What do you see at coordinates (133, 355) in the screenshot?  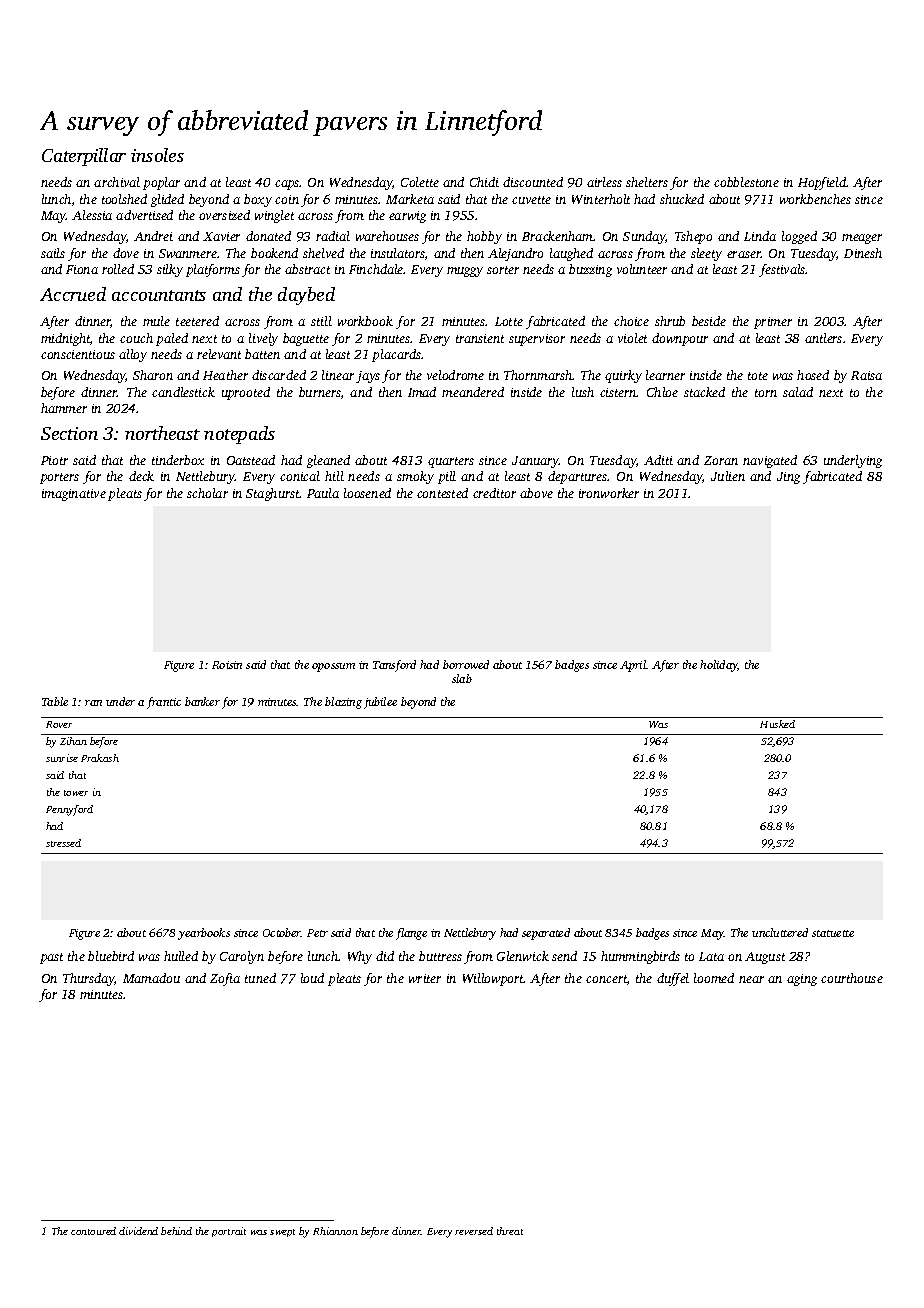 I see `alloy` at bounding box center [133, 355].
